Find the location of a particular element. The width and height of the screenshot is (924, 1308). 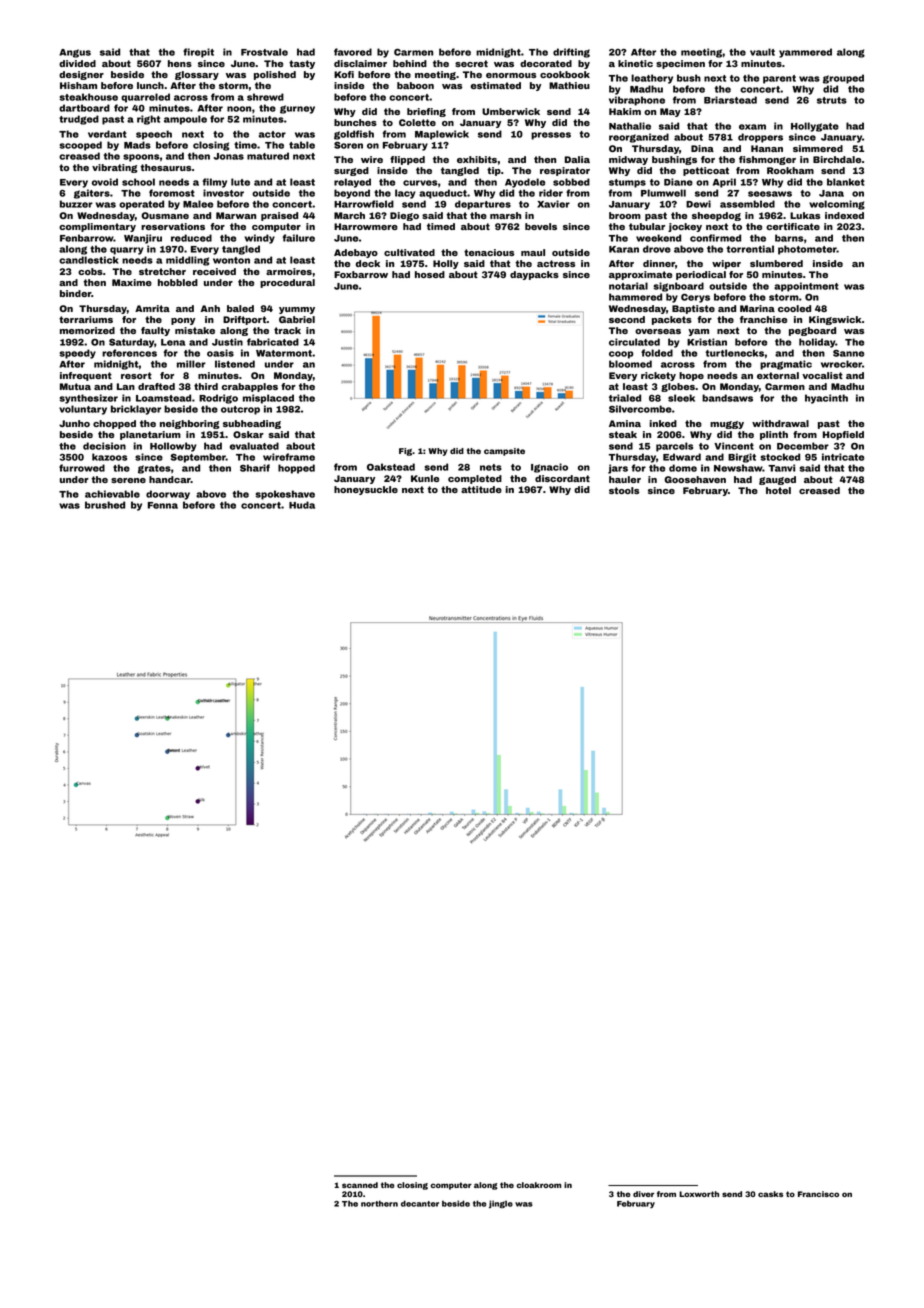

stools is located at coordinates (624, 490).
